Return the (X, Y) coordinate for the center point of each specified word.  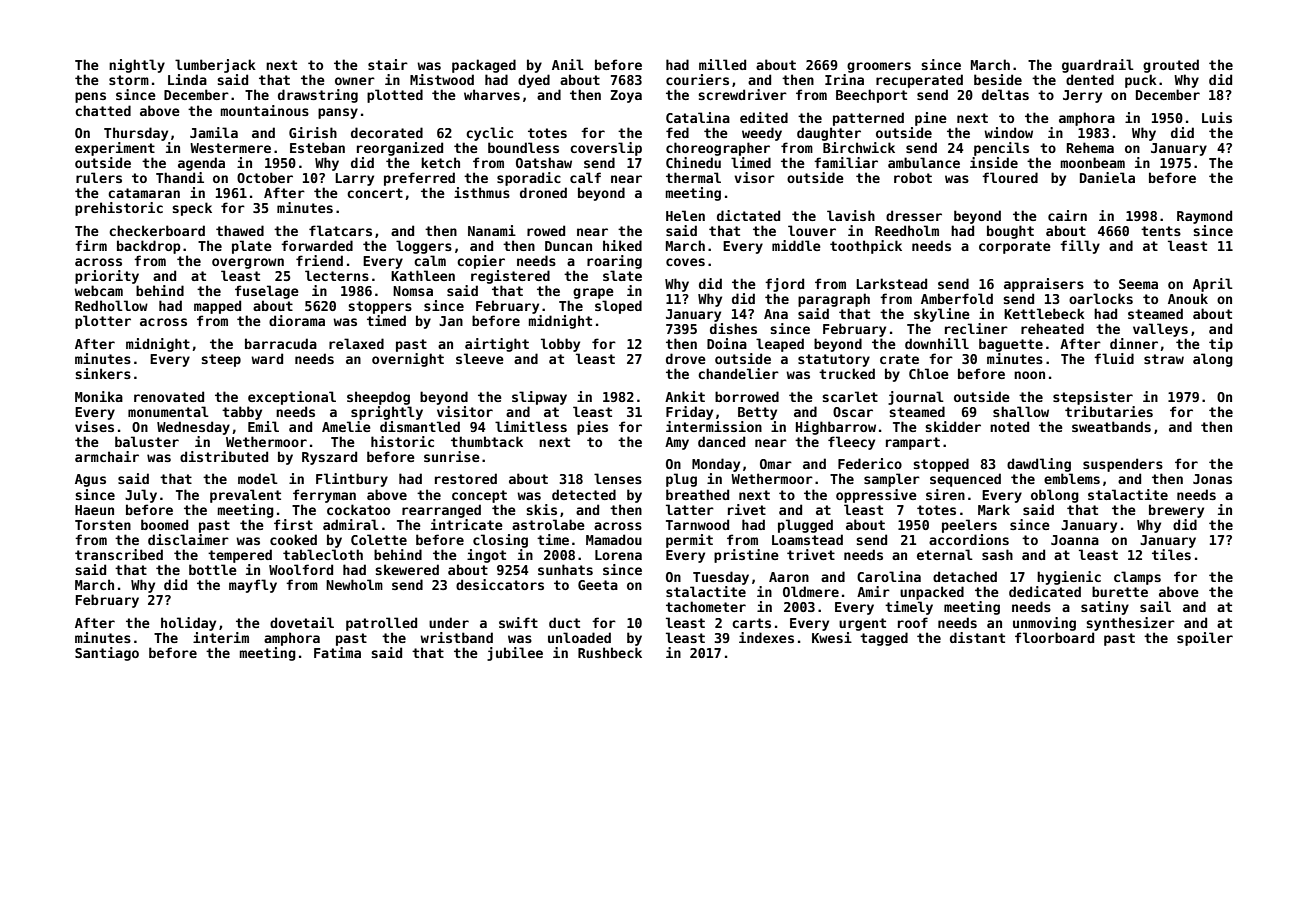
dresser (914, 215)
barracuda (281, 343)
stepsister (1093, 398)
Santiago (107, 654)
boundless (523, 147)
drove (686, 358)
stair (388, 64)
